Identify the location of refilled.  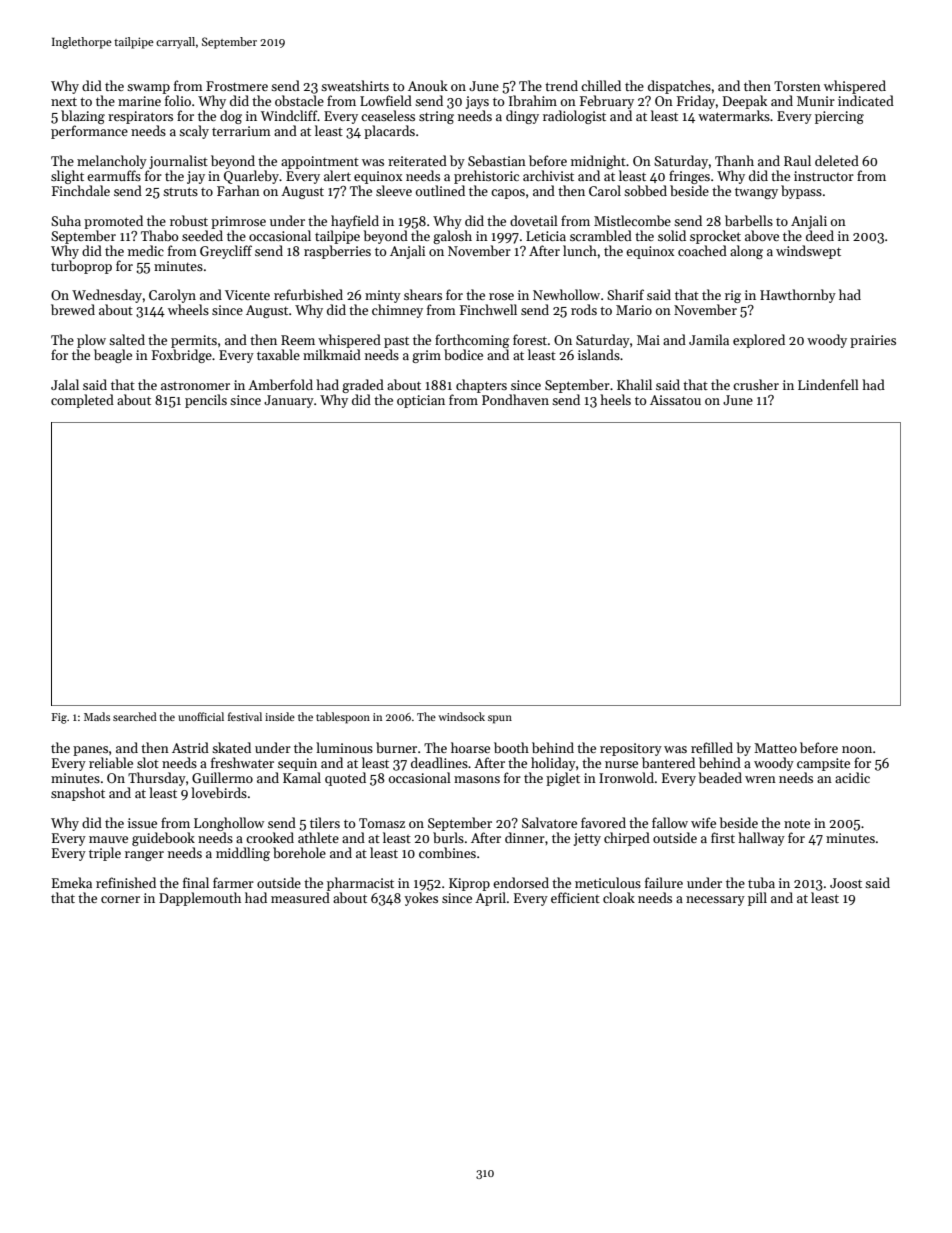
(712, 747).
